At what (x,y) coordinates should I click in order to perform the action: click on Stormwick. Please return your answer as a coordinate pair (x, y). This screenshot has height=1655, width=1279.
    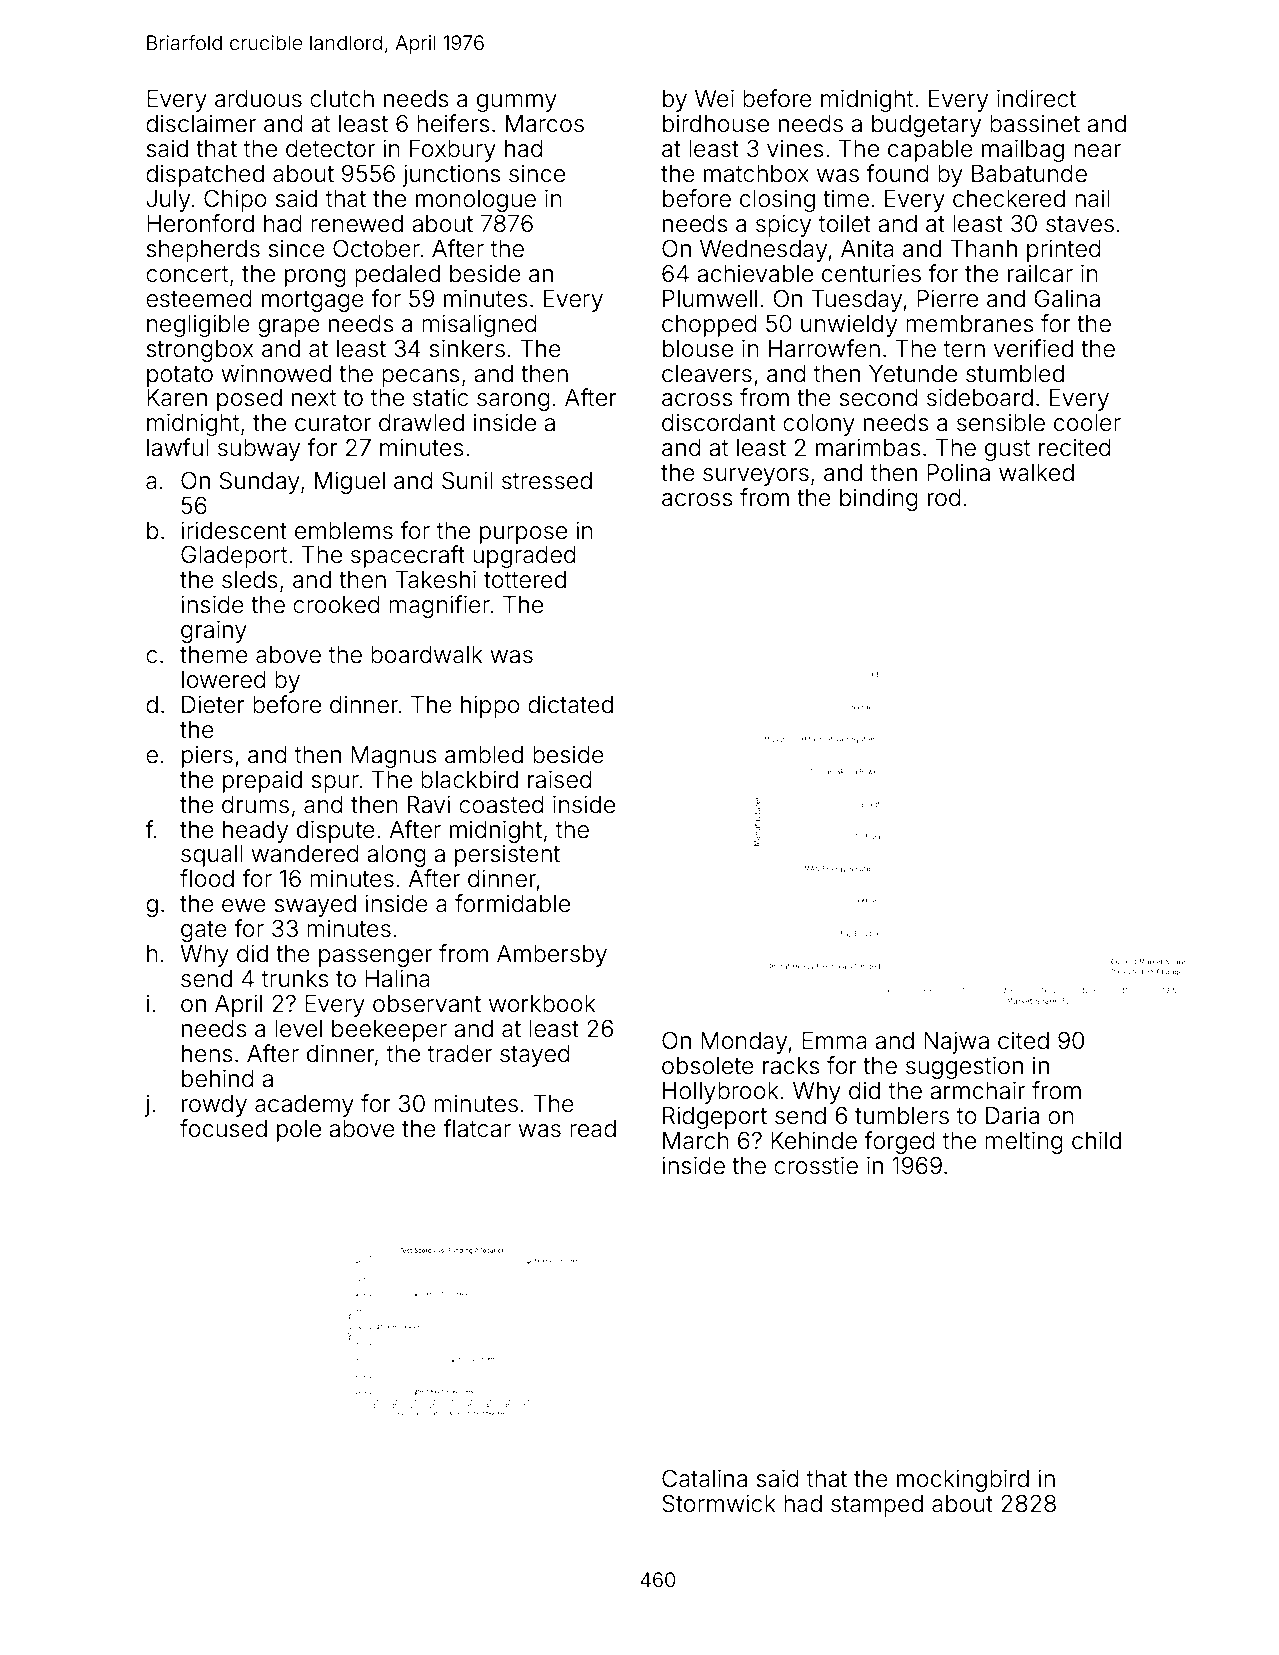
    Looking at the image, I should click on (719, 1503).
